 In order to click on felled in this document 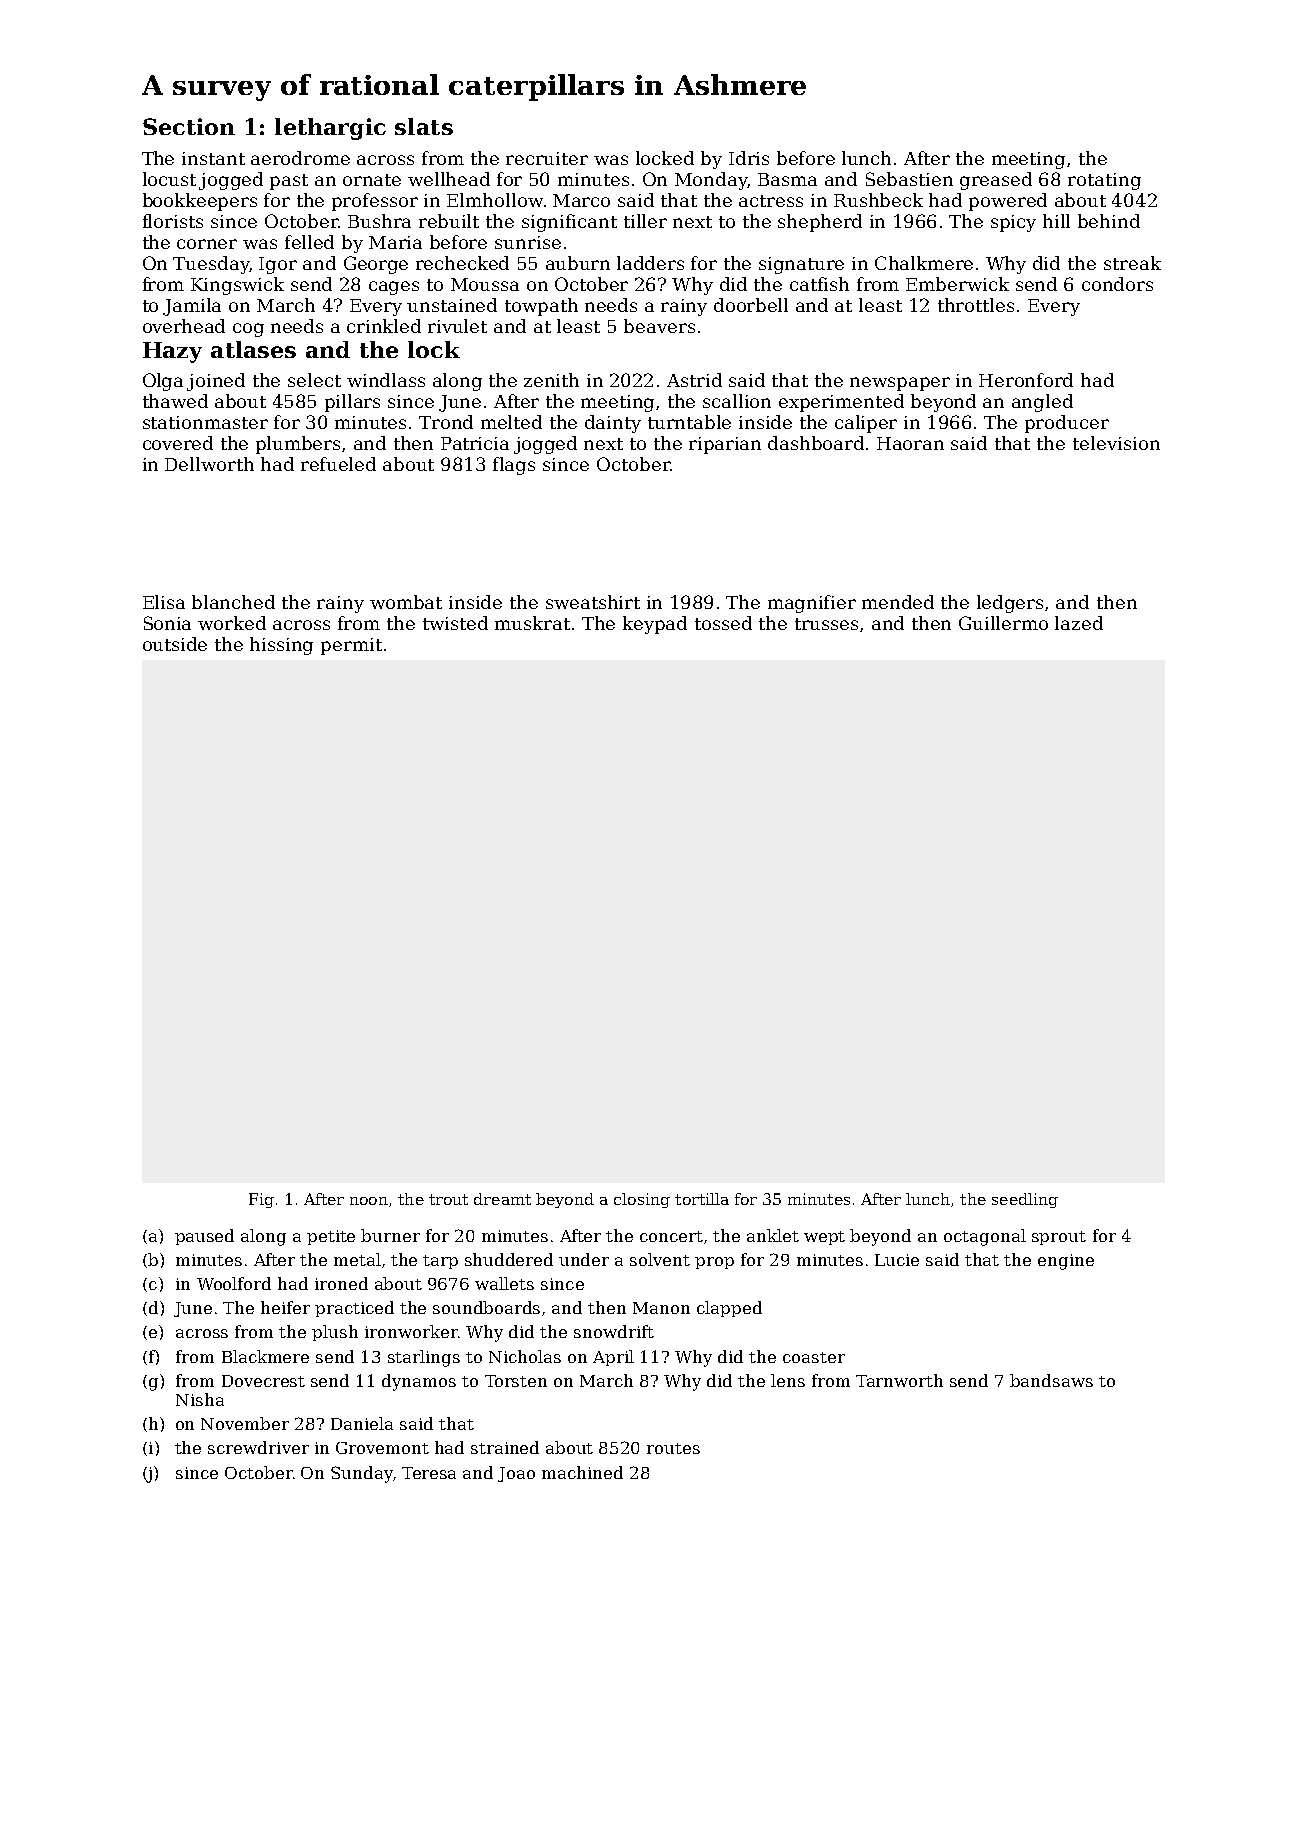, I will do `click(309, 242)`.
